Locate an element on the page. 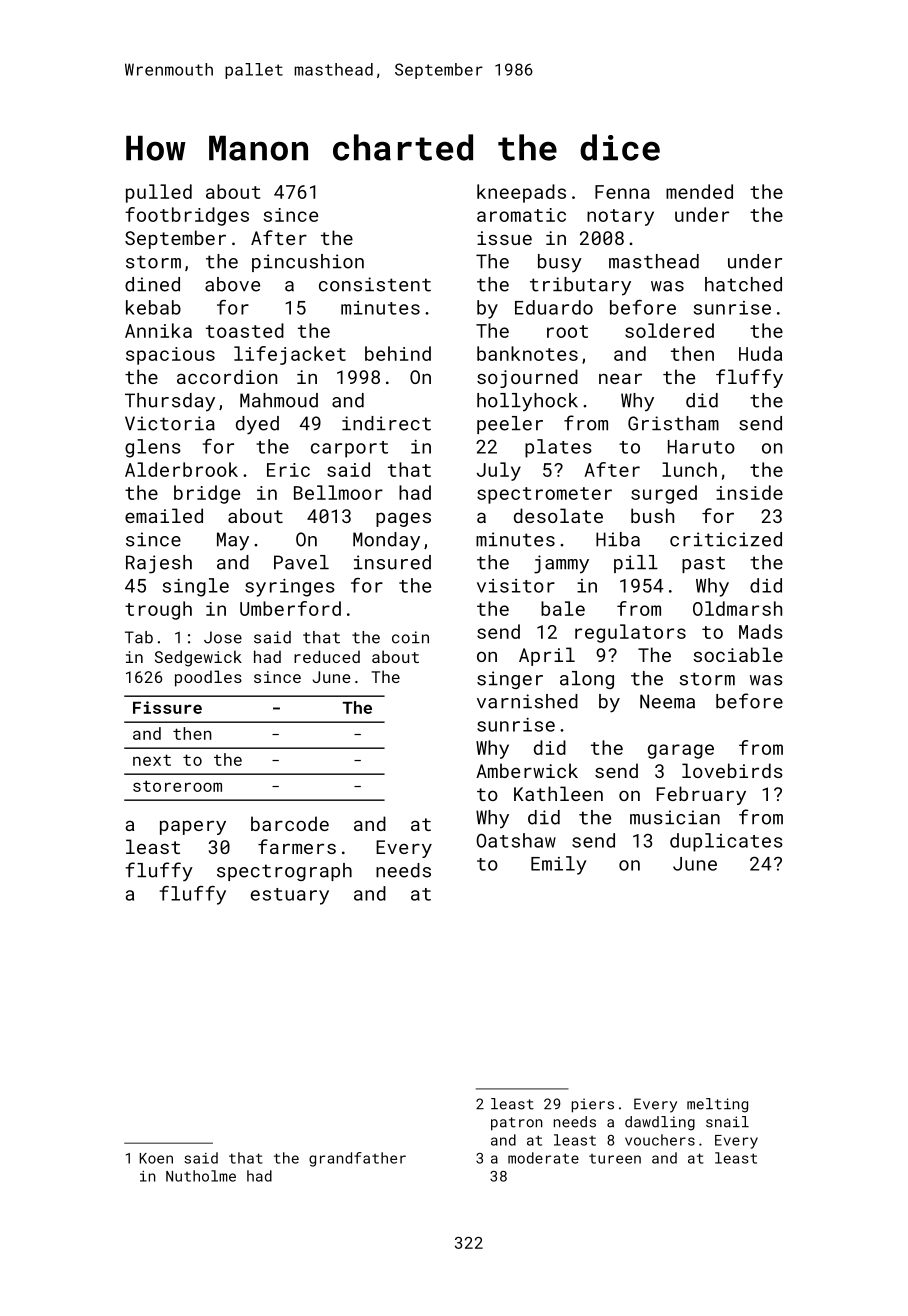 The width and height of the page is (908, 1316). piers is located at coordinates (593, 1105).
